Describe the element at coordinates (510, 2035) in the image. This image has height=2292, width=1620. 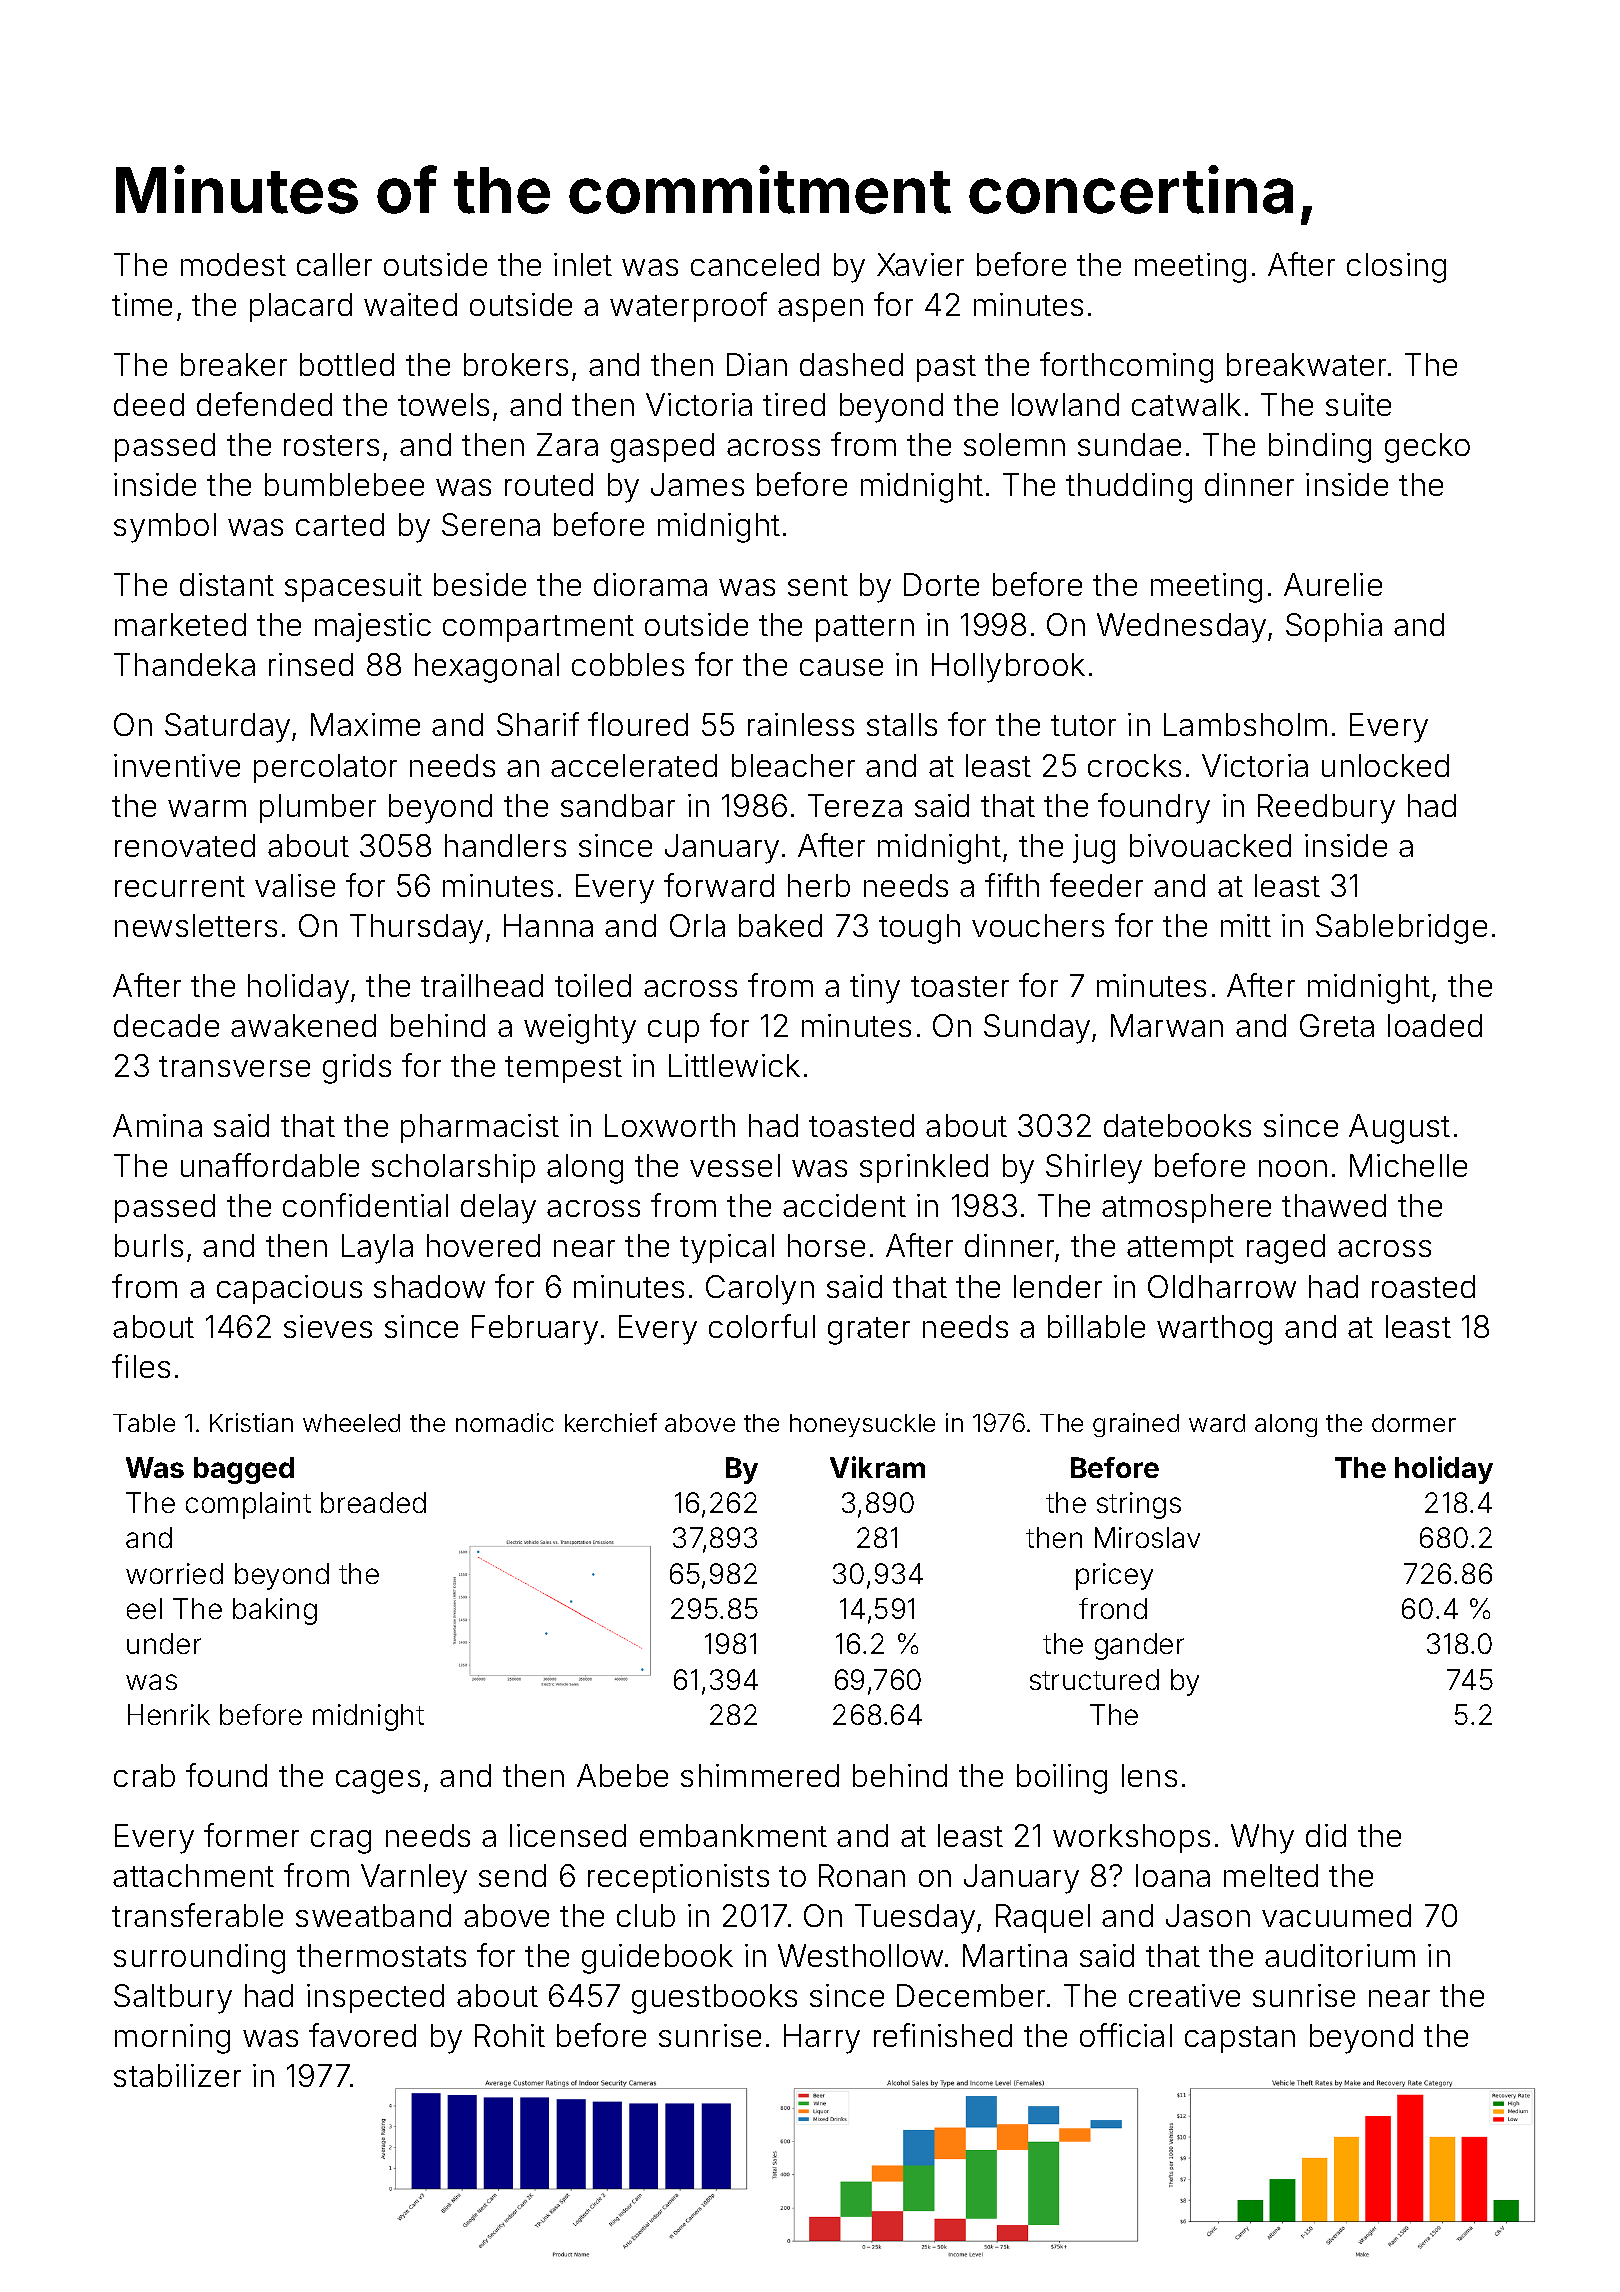
I see `Rohit` at that location.
